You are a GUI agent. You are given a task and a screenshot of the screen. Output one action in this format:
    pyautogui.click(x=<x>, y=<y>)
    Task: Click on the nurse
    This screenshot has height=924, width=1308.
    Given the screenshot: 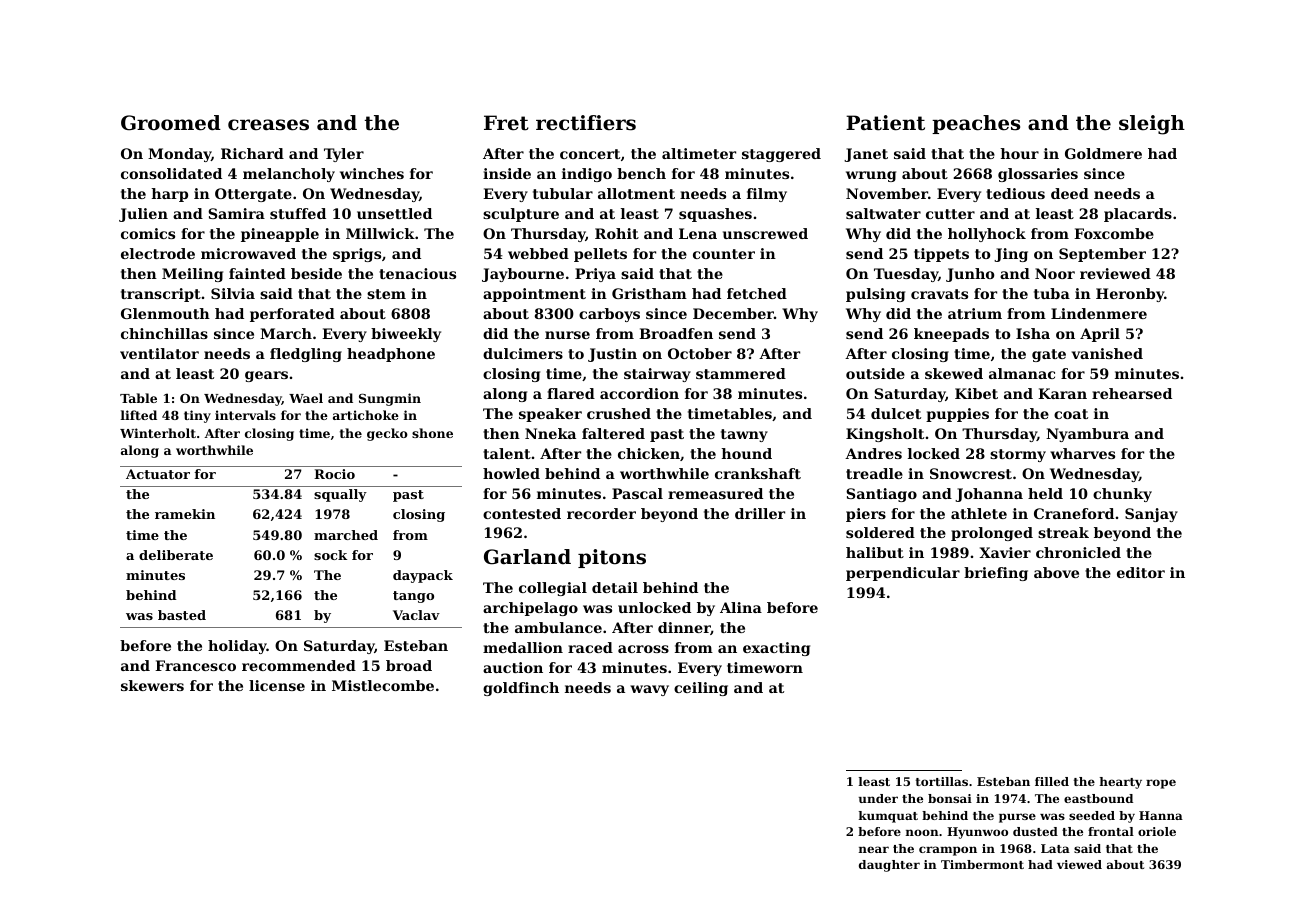 What is the action you would take?
    pyautogui.click(x=567, y=335)
